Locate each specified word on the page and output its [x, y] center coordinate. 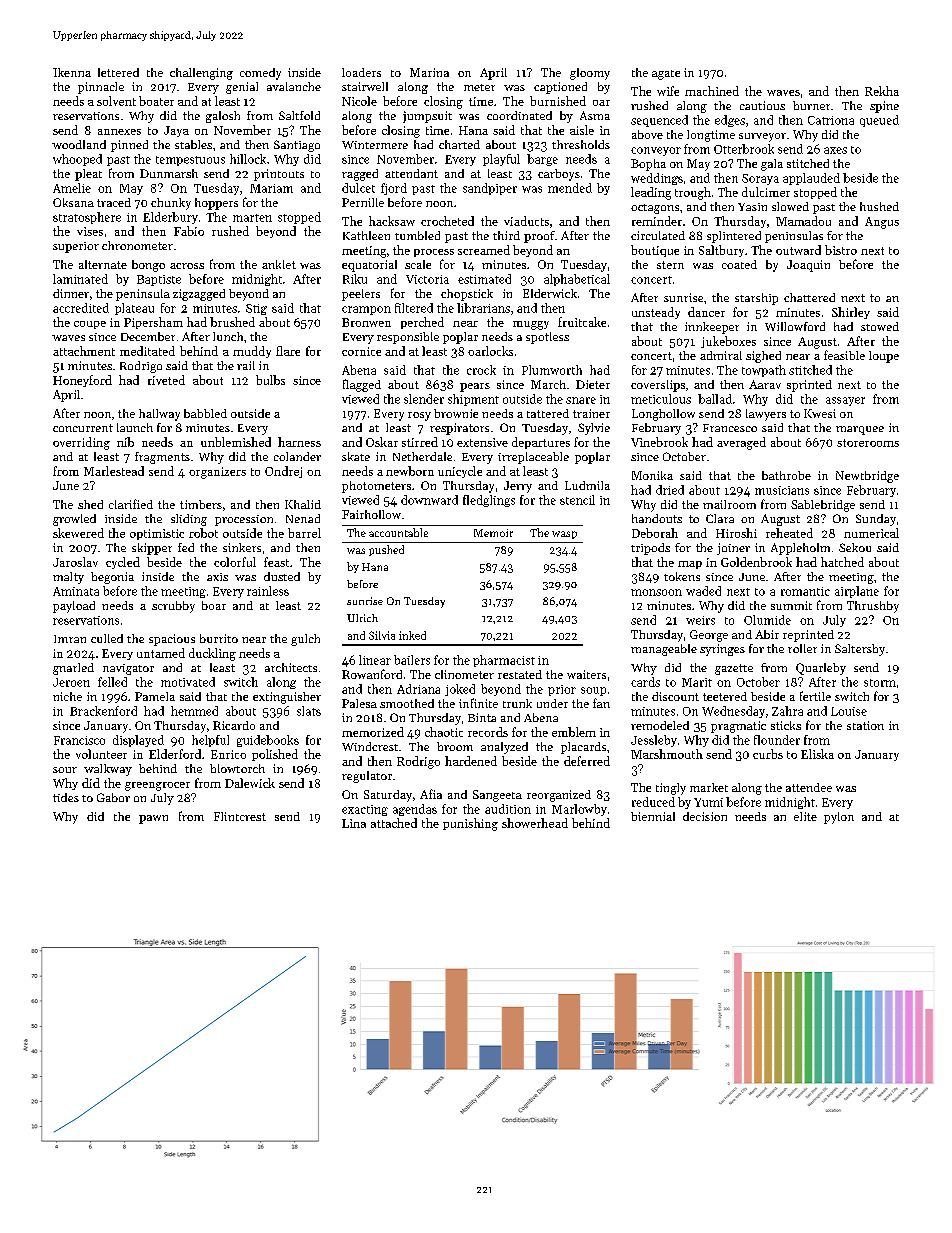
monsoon [656, 592]
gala [772, 165]
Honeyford [82, 381]
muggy [531, 325]
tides [66, 797]
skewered [78, 533]
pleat [88, 175]
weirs [700, 620]
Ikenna [72, 72]
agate [666, 75]
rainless [268, 591]
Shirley [851, 313]
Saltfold [299, 115]
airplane [857, 592]
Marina [429, 72]
